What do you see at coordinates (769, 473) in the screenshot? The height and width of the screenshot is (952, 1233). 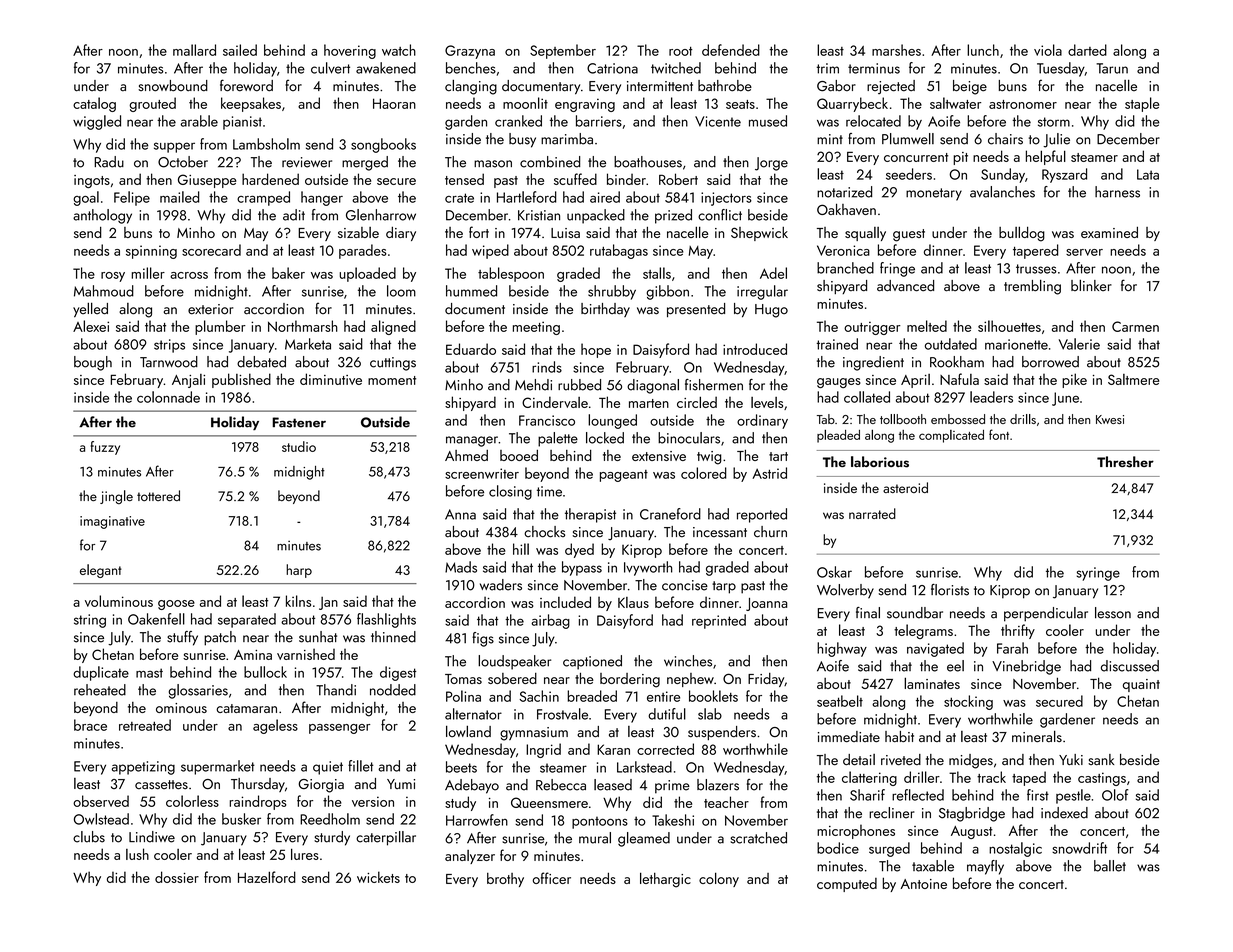 I see `Astrid` at bounding box center [769, 473].
